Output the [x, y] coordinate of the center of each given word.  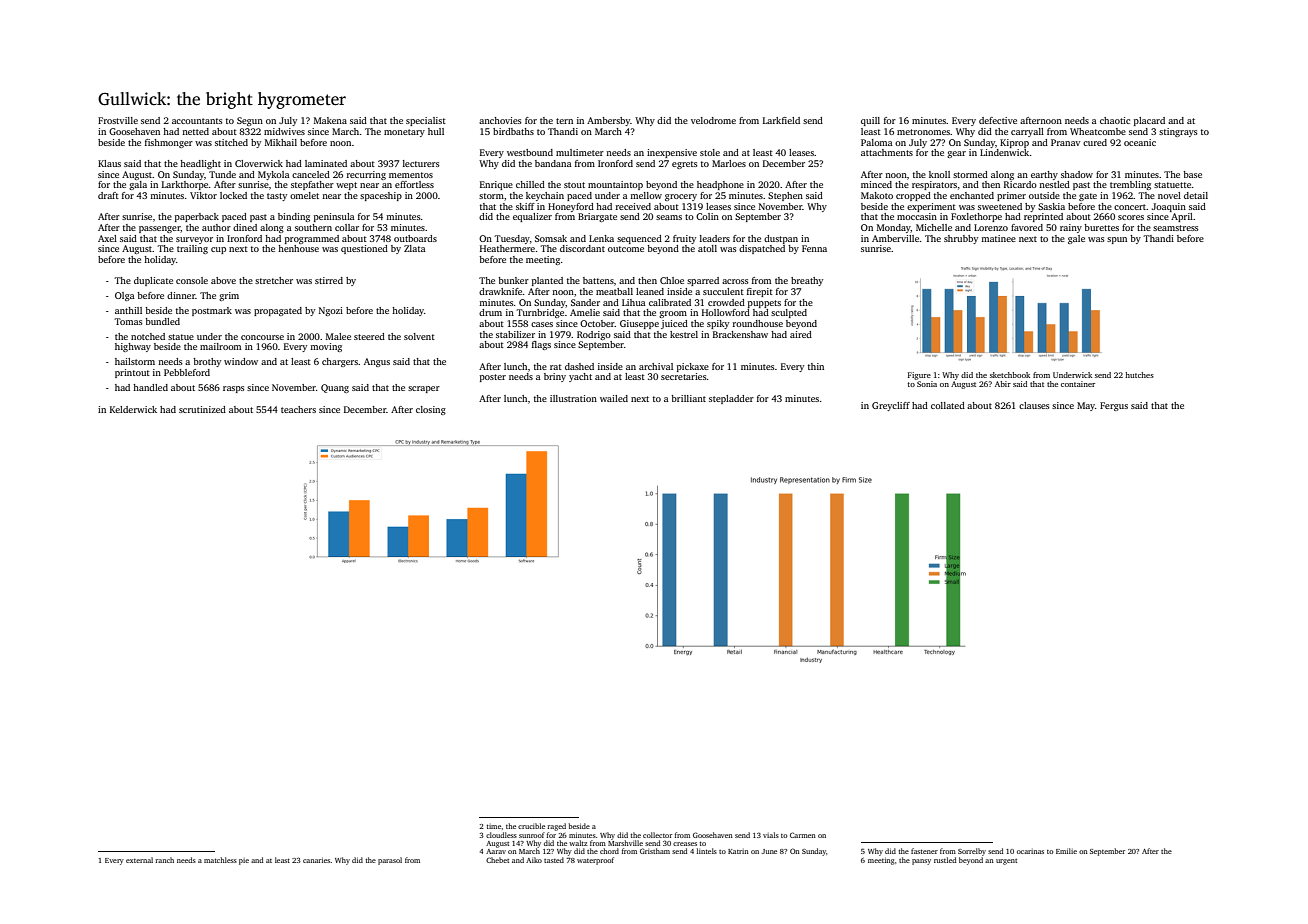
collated [948, 405]
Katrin [738, 851]
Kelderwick [133, 409]
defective [998, 120]
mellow [646, 195]
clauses [1034, 405]
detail [1196, 195]
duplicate [153, 281]
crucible [531, 826]
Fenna [814, 248]
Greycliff [891, 406]
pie [244, 861]
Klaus [109, 163]
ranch [164, 860]
